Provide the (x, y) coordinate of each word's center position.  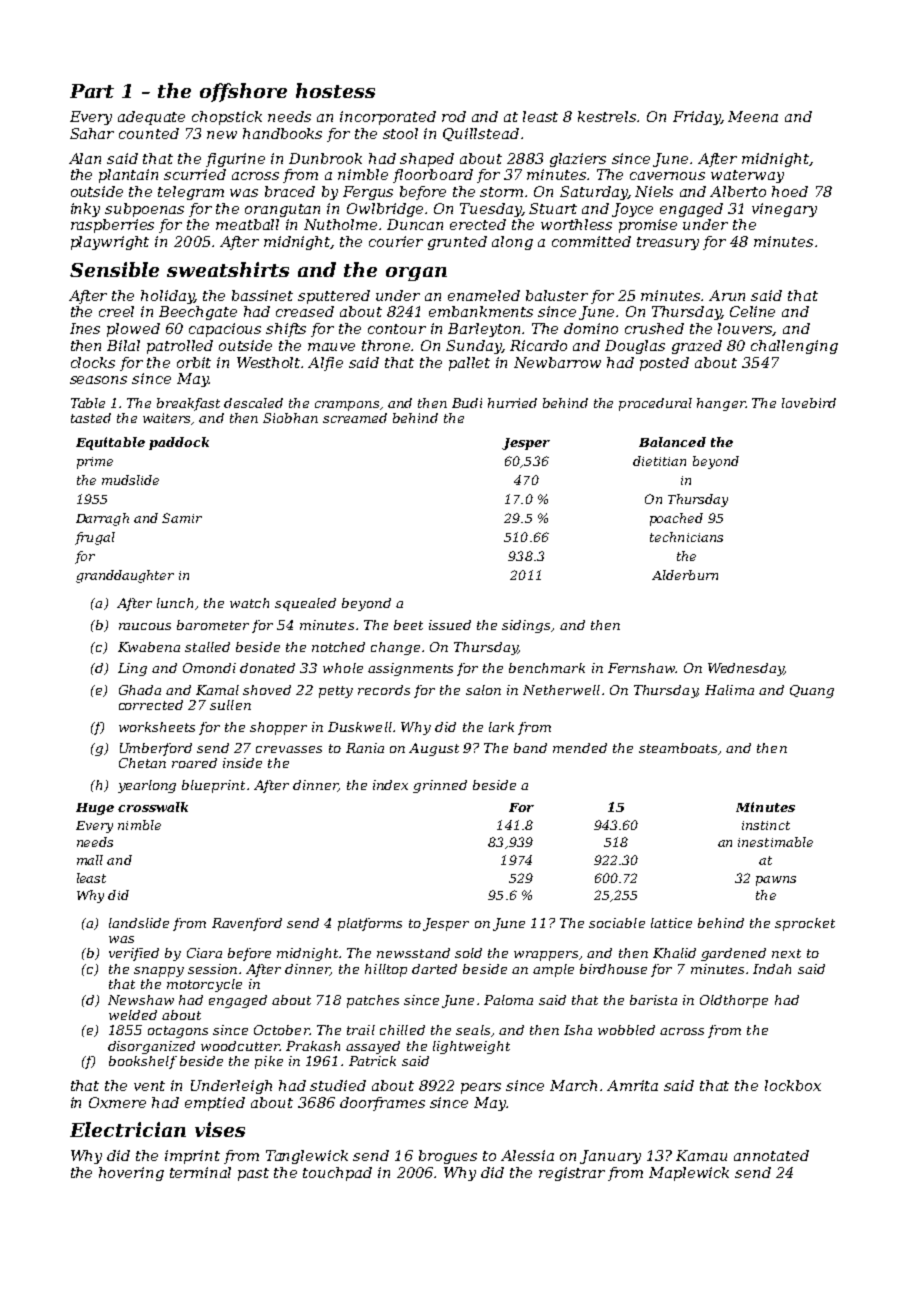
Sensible (114, 269)
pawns (776, 881)
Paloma (508, 1000)
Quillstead (481, 134)
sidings (526, 626)
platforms (370, 924)
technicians (686, 537)
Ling (132, 669)
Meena (753, 116)
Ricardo (538, 345)
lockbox (793, 1085)
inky (85, 210)
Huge (95, 809)
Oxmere (117, 1102)
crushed (654, 328)
